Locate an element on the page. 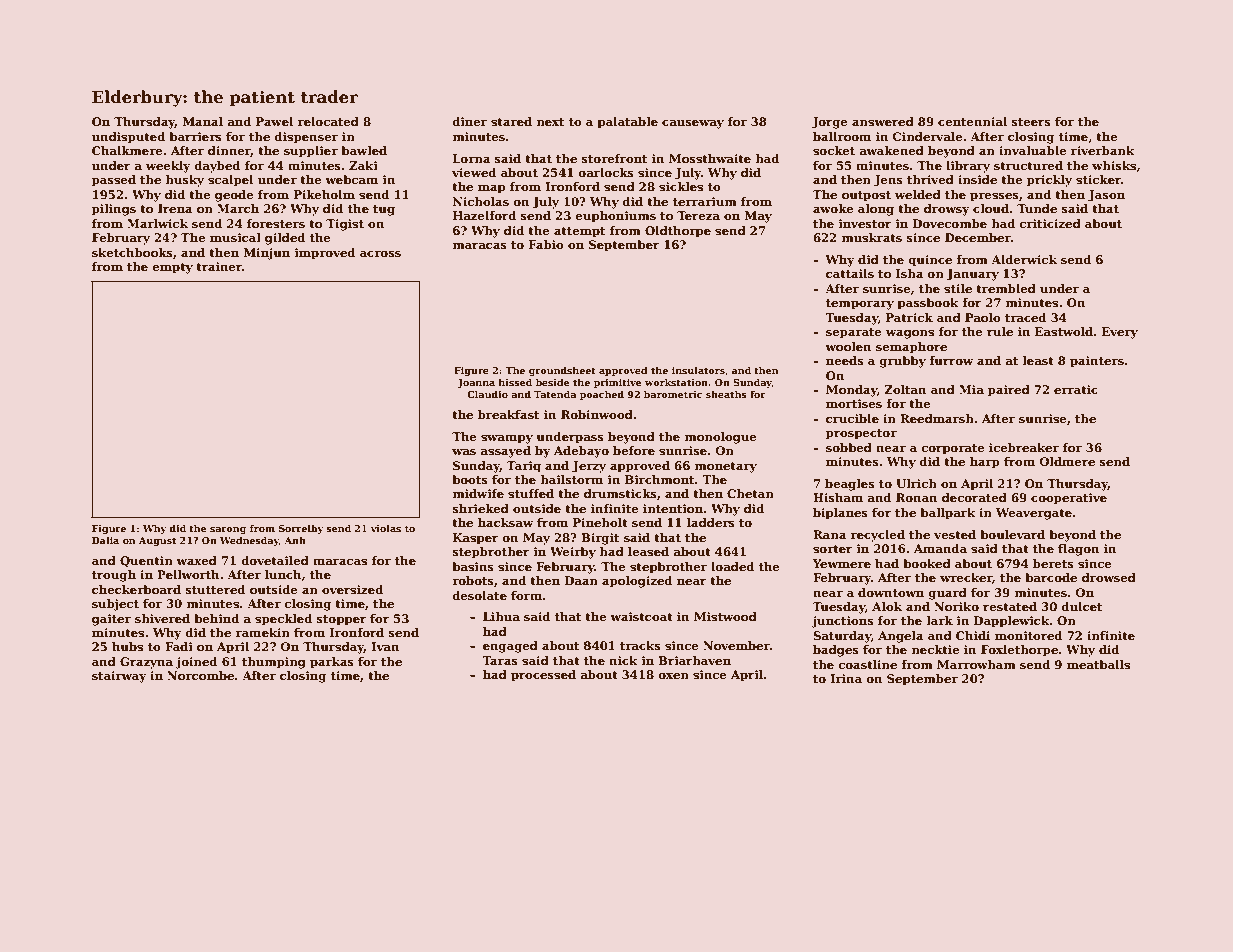 This document has width=1233, height=952. next is located at coordinates (550, 122).
